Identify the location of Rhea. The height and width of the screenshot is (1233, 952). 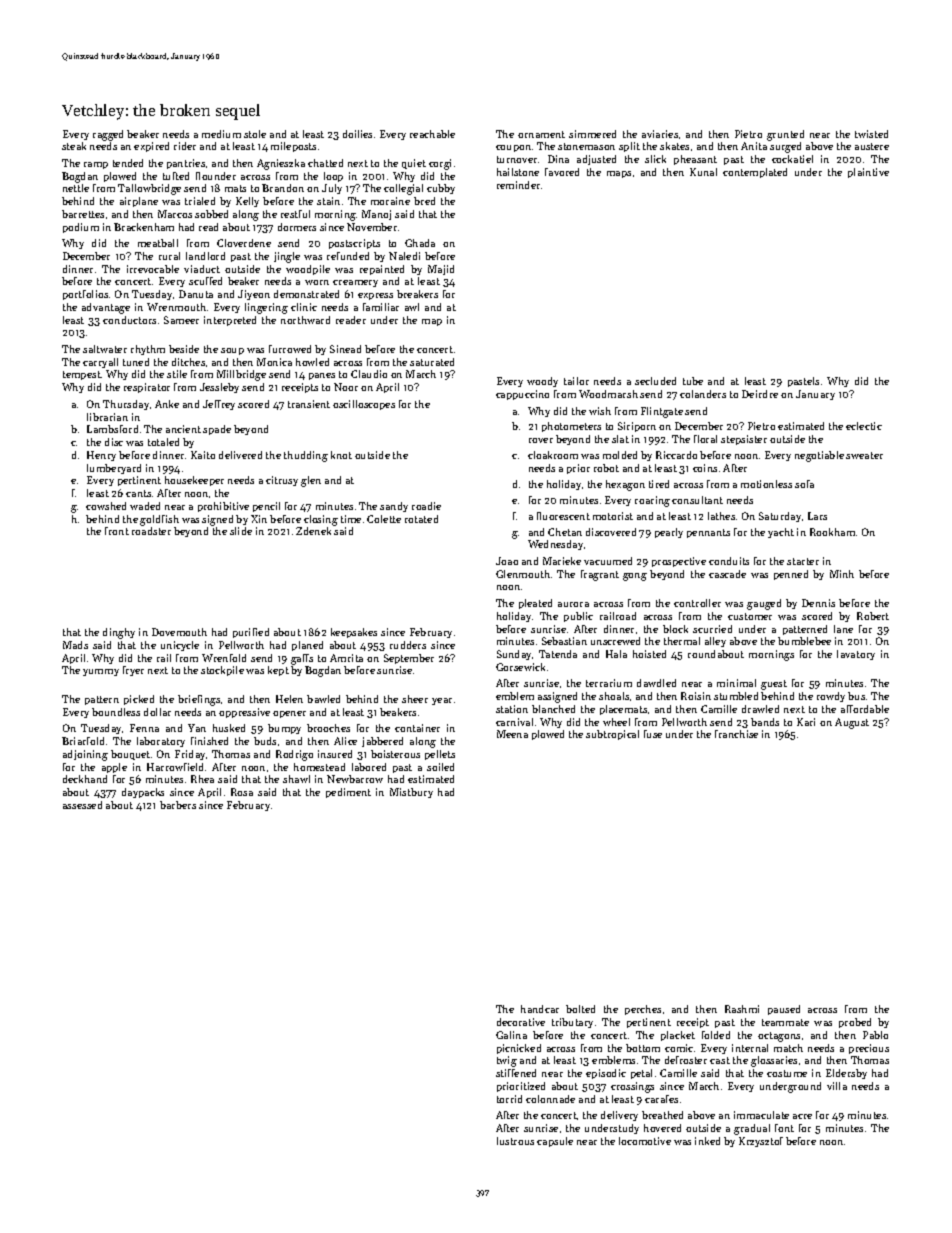
(202, 779).
